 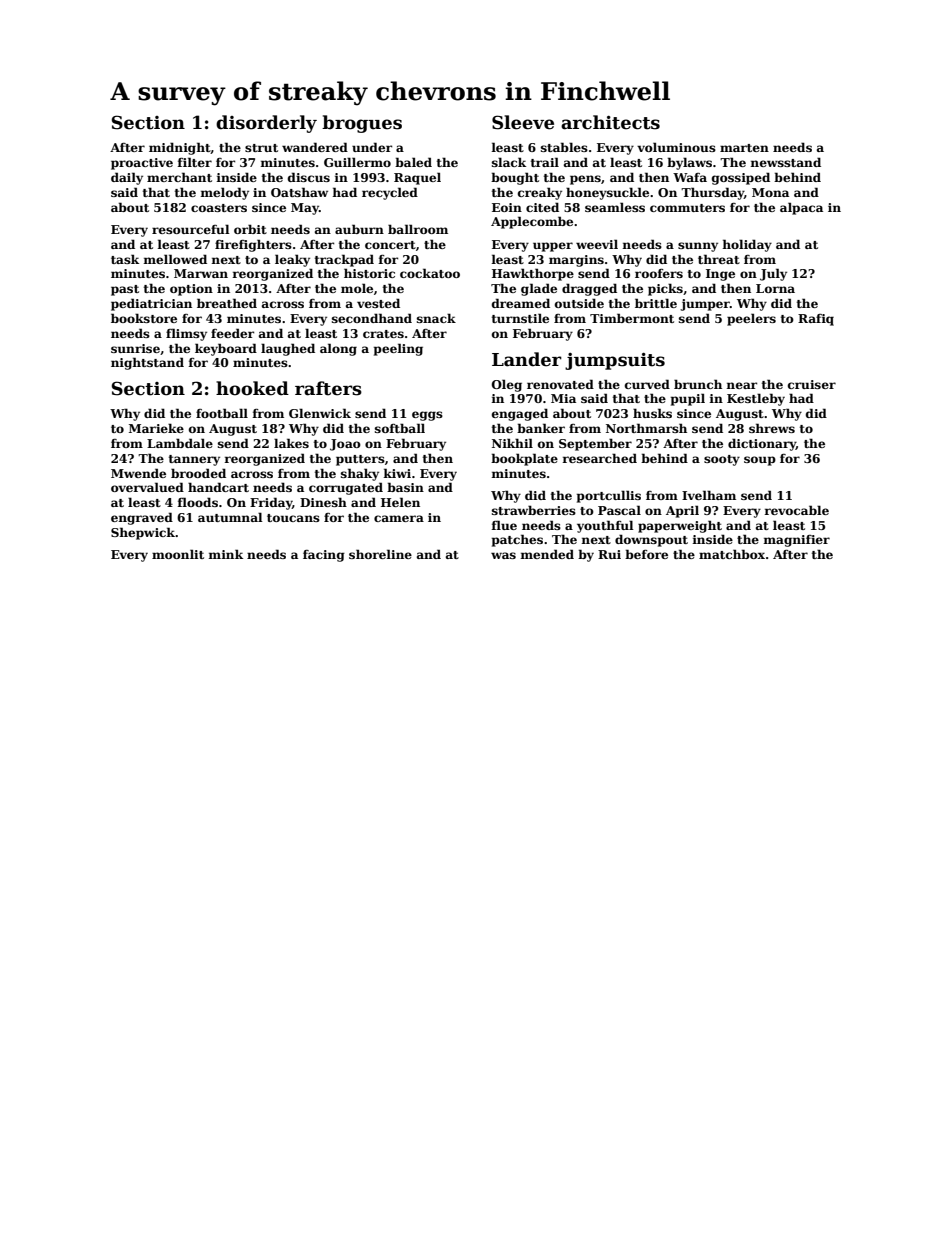 I want to click on cockatoo, so click(x=430, y=273).
